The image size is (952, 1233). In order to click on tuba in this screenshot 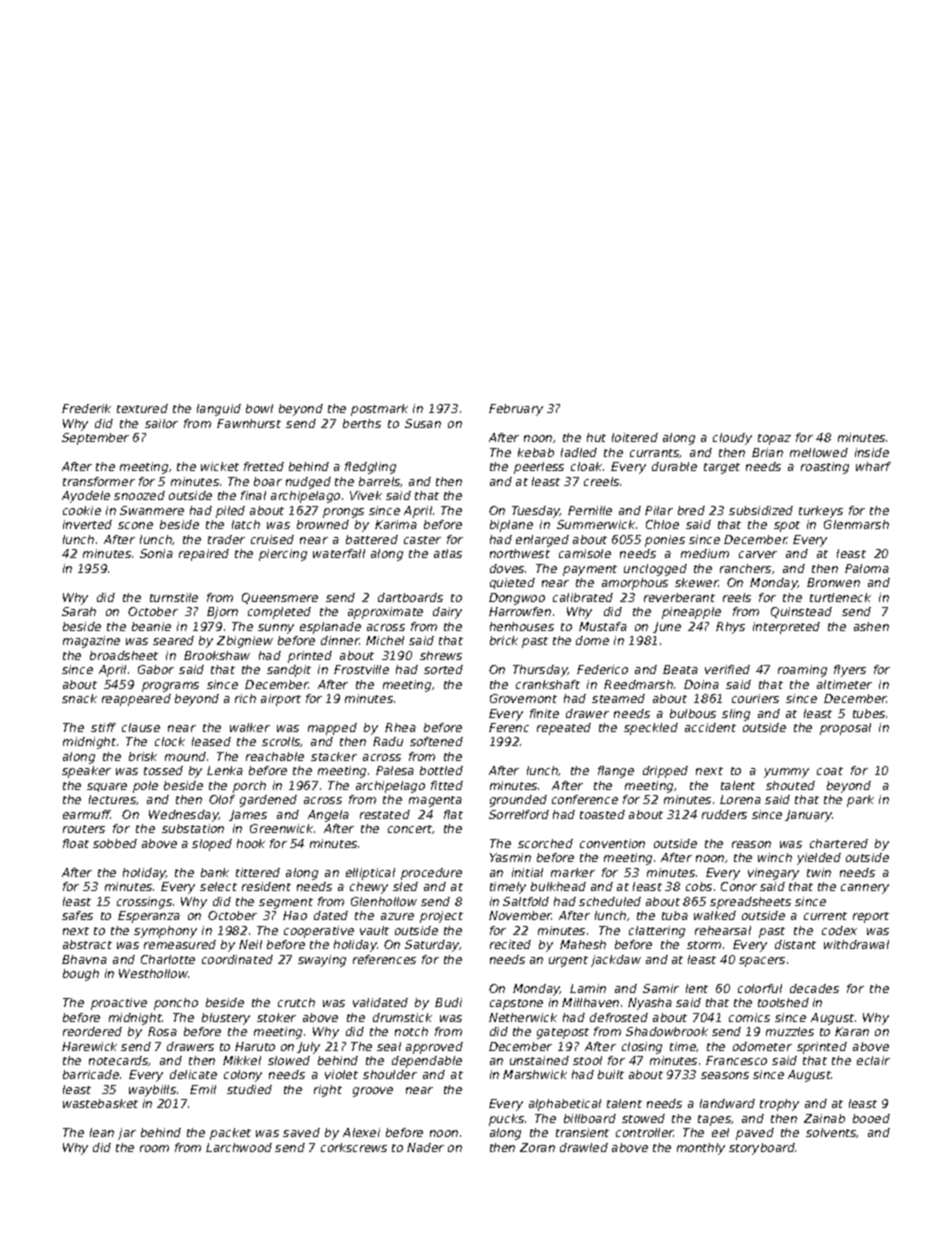, I will do `click(675, 915)`.
